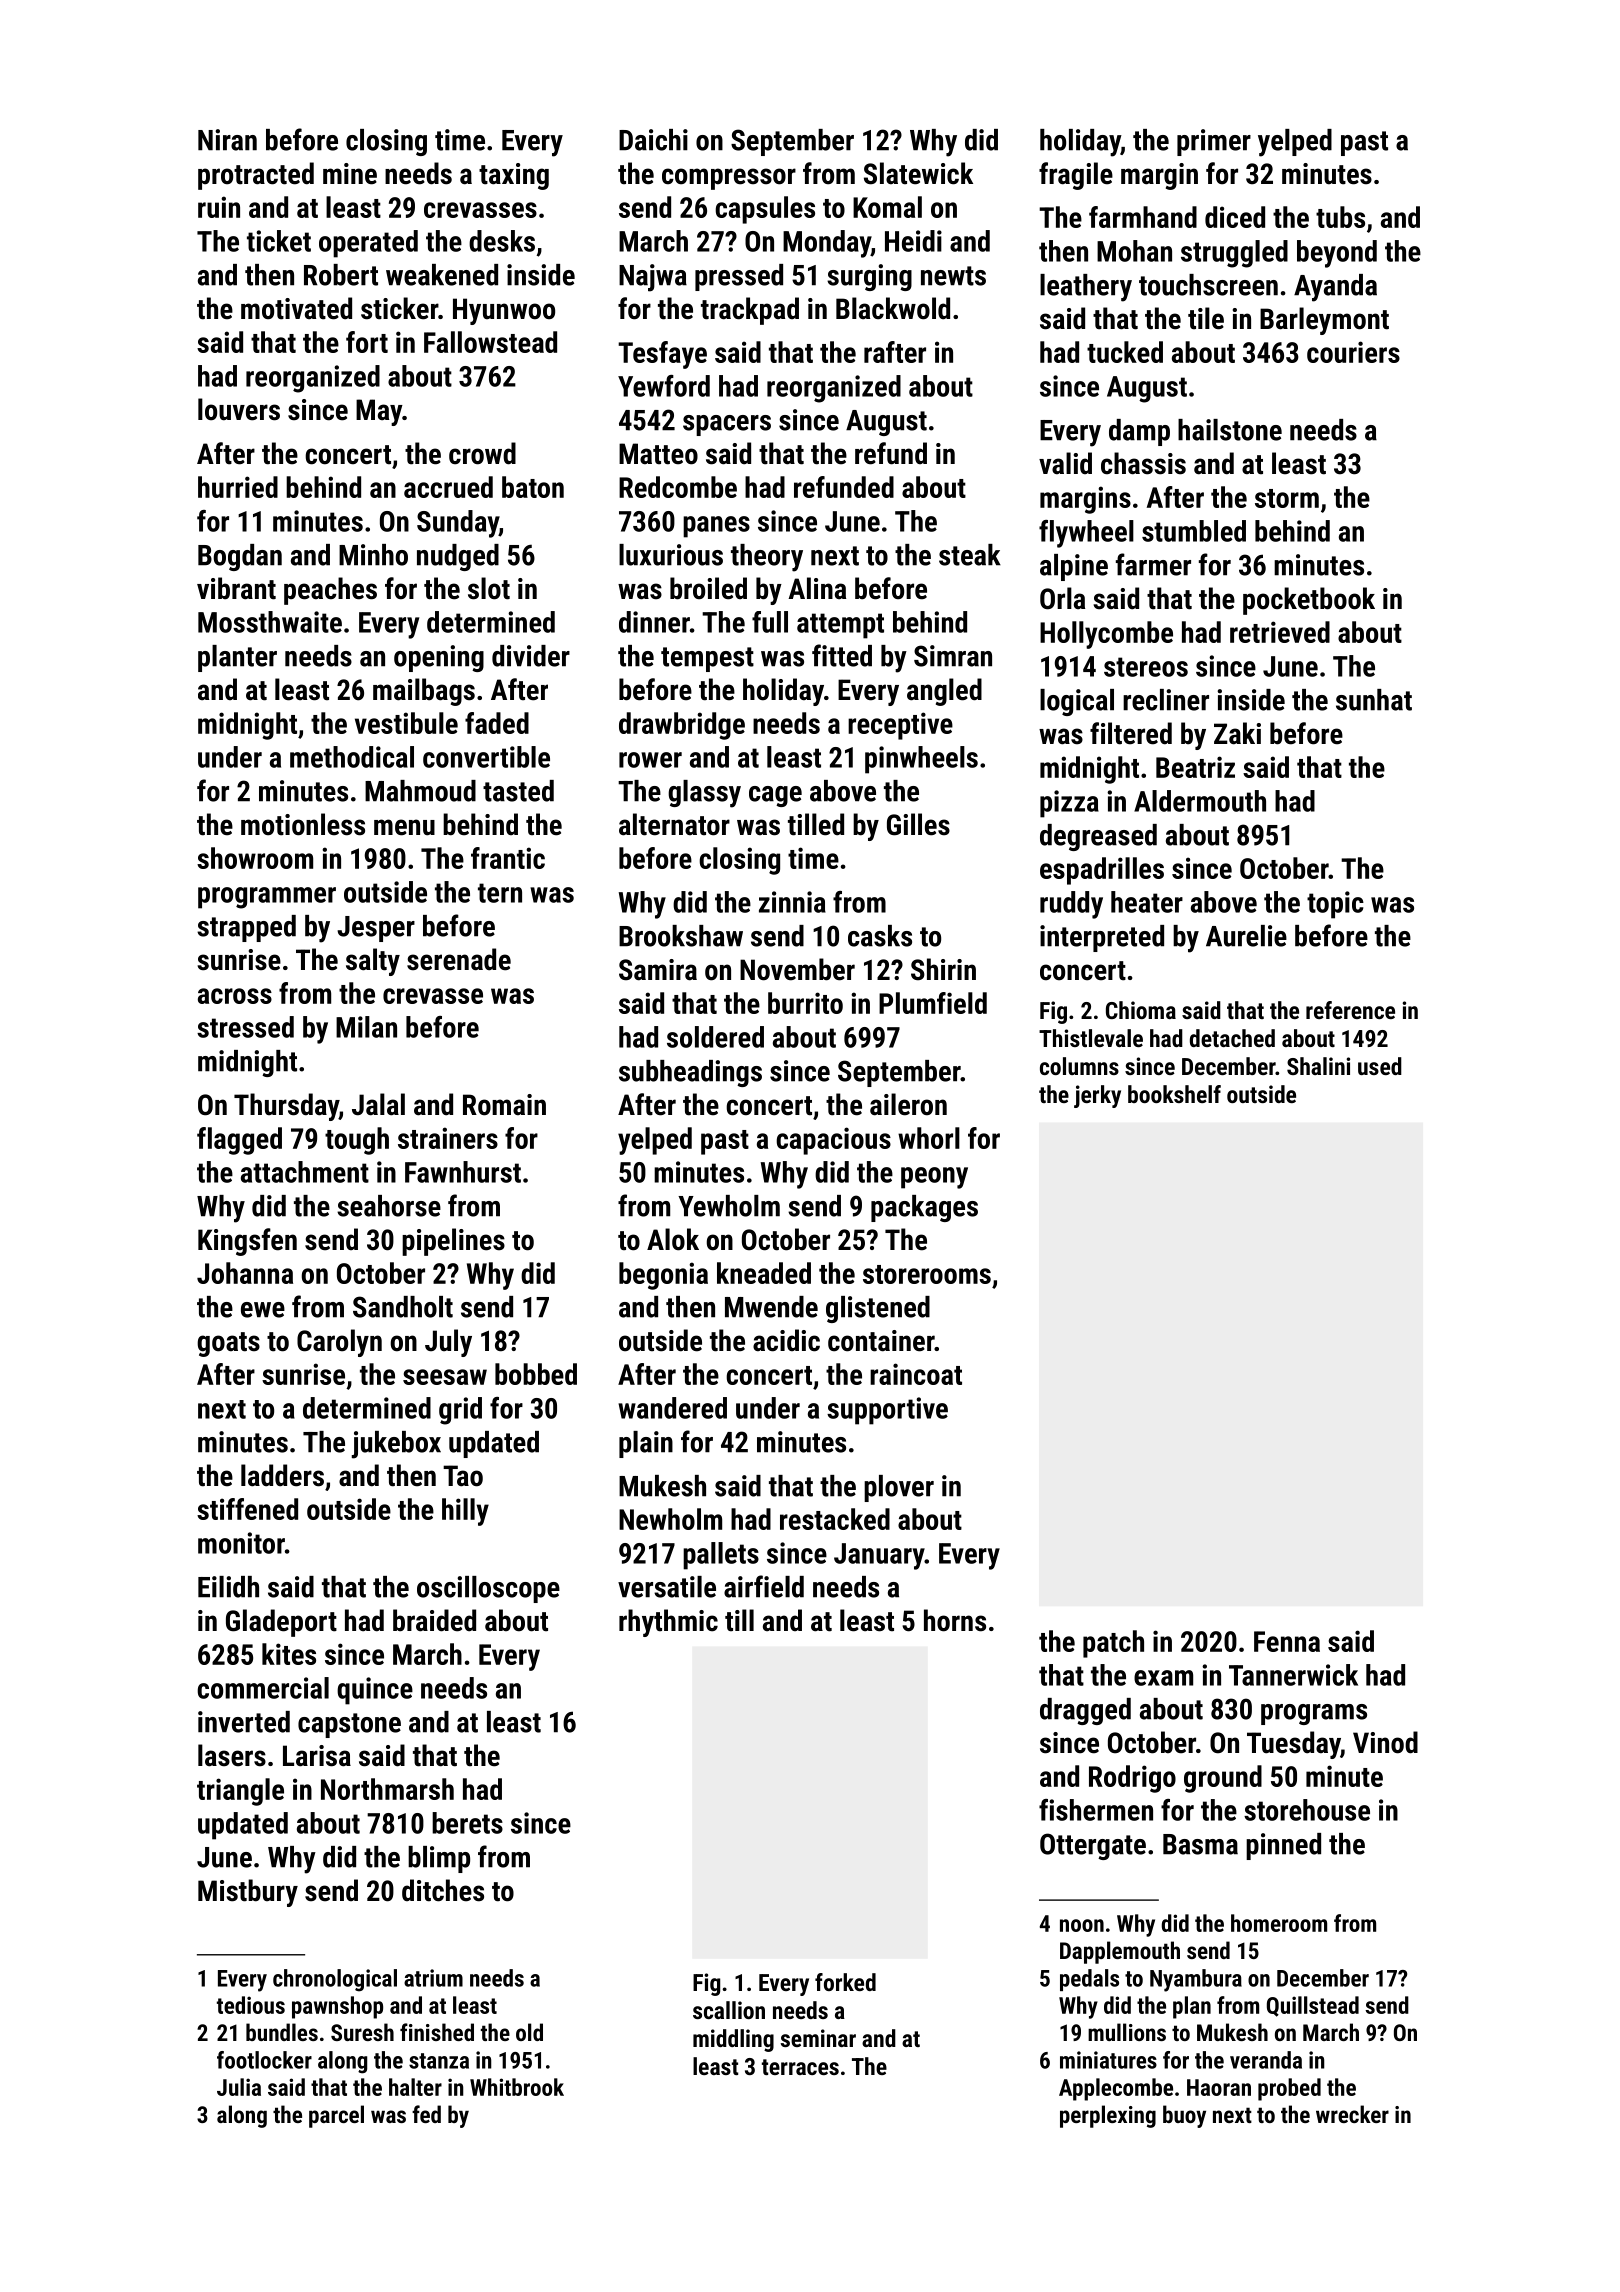  What do you see at coordinates (918, 173) in the screenshot?
I see `Slatewick` at bounding box center [918, 173].
